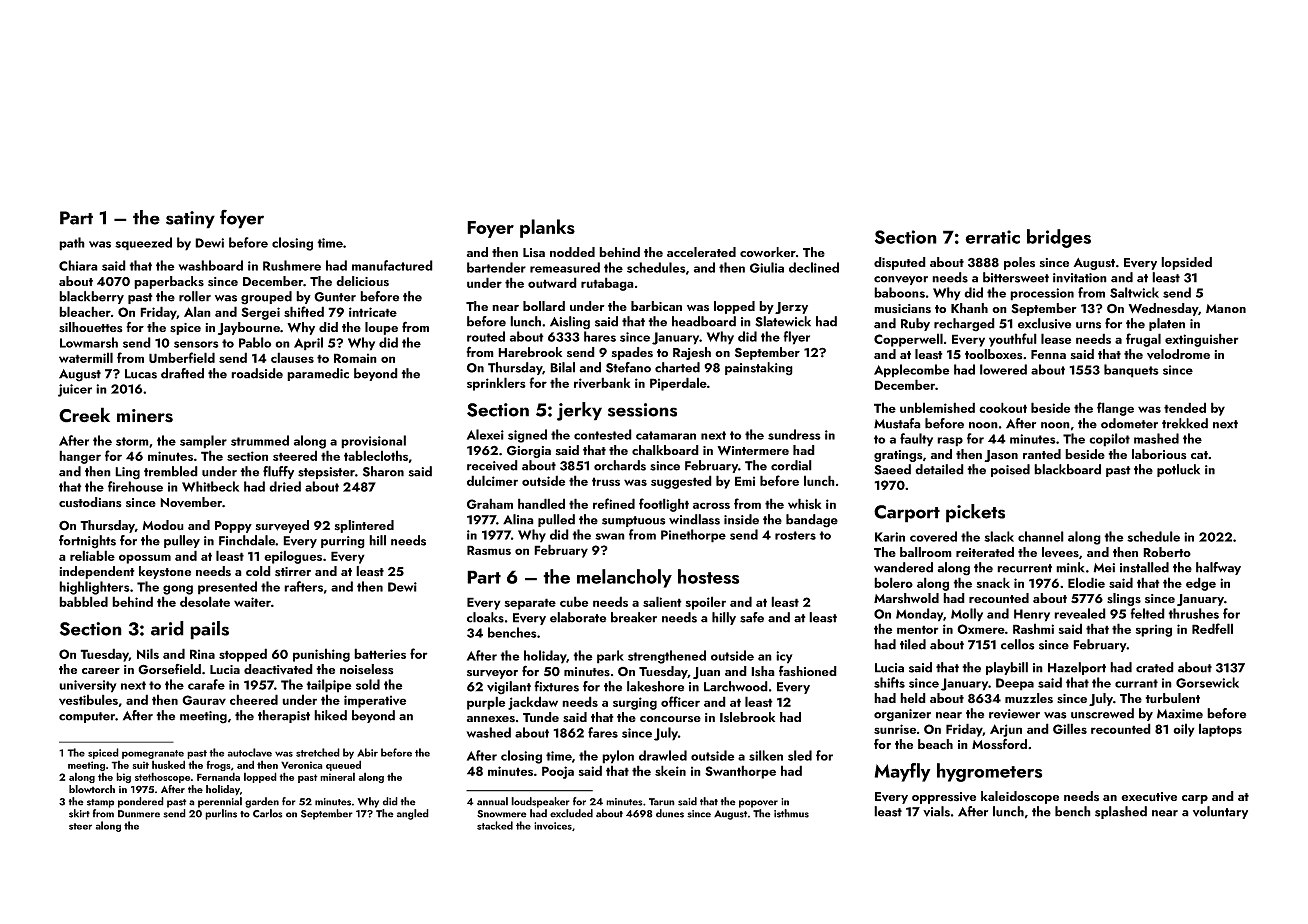 The height and width of the screenshot is (924, 1308). I want to click on Rajesh, so click(692, 353).
